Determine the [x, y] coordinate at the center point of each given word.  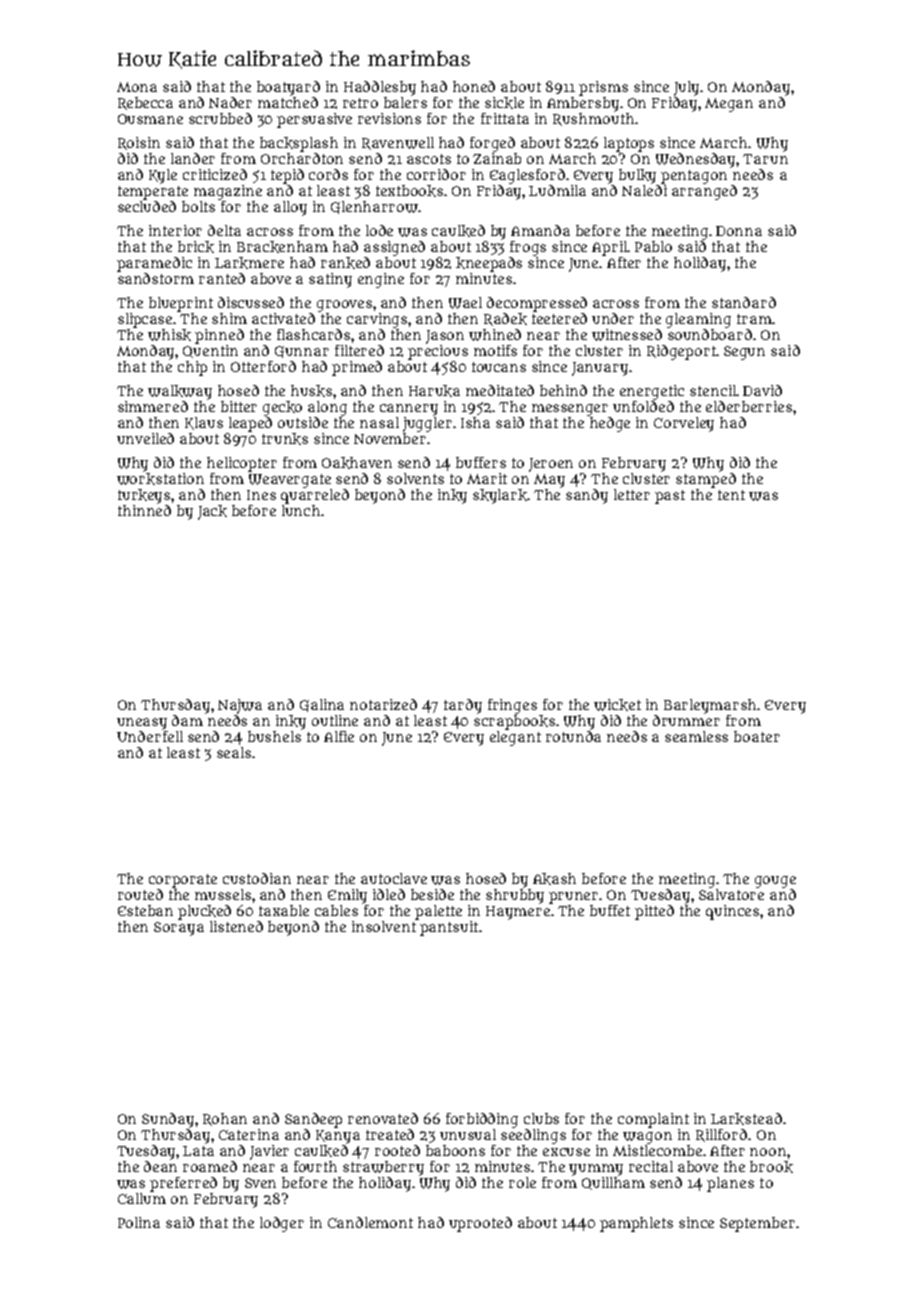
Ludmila [557, 190]
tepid [287, 176]
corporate [183, 881]
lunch [301, 510]
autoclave [394, 878]
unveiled [145, 438]
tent [731, 495]
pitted [654, 912]
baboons [455, 1150]
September [757, 1224]
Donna [739, 231]
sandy [587, 496]
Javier [269, 1152]
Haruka [434, 391]
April [610, 248]
